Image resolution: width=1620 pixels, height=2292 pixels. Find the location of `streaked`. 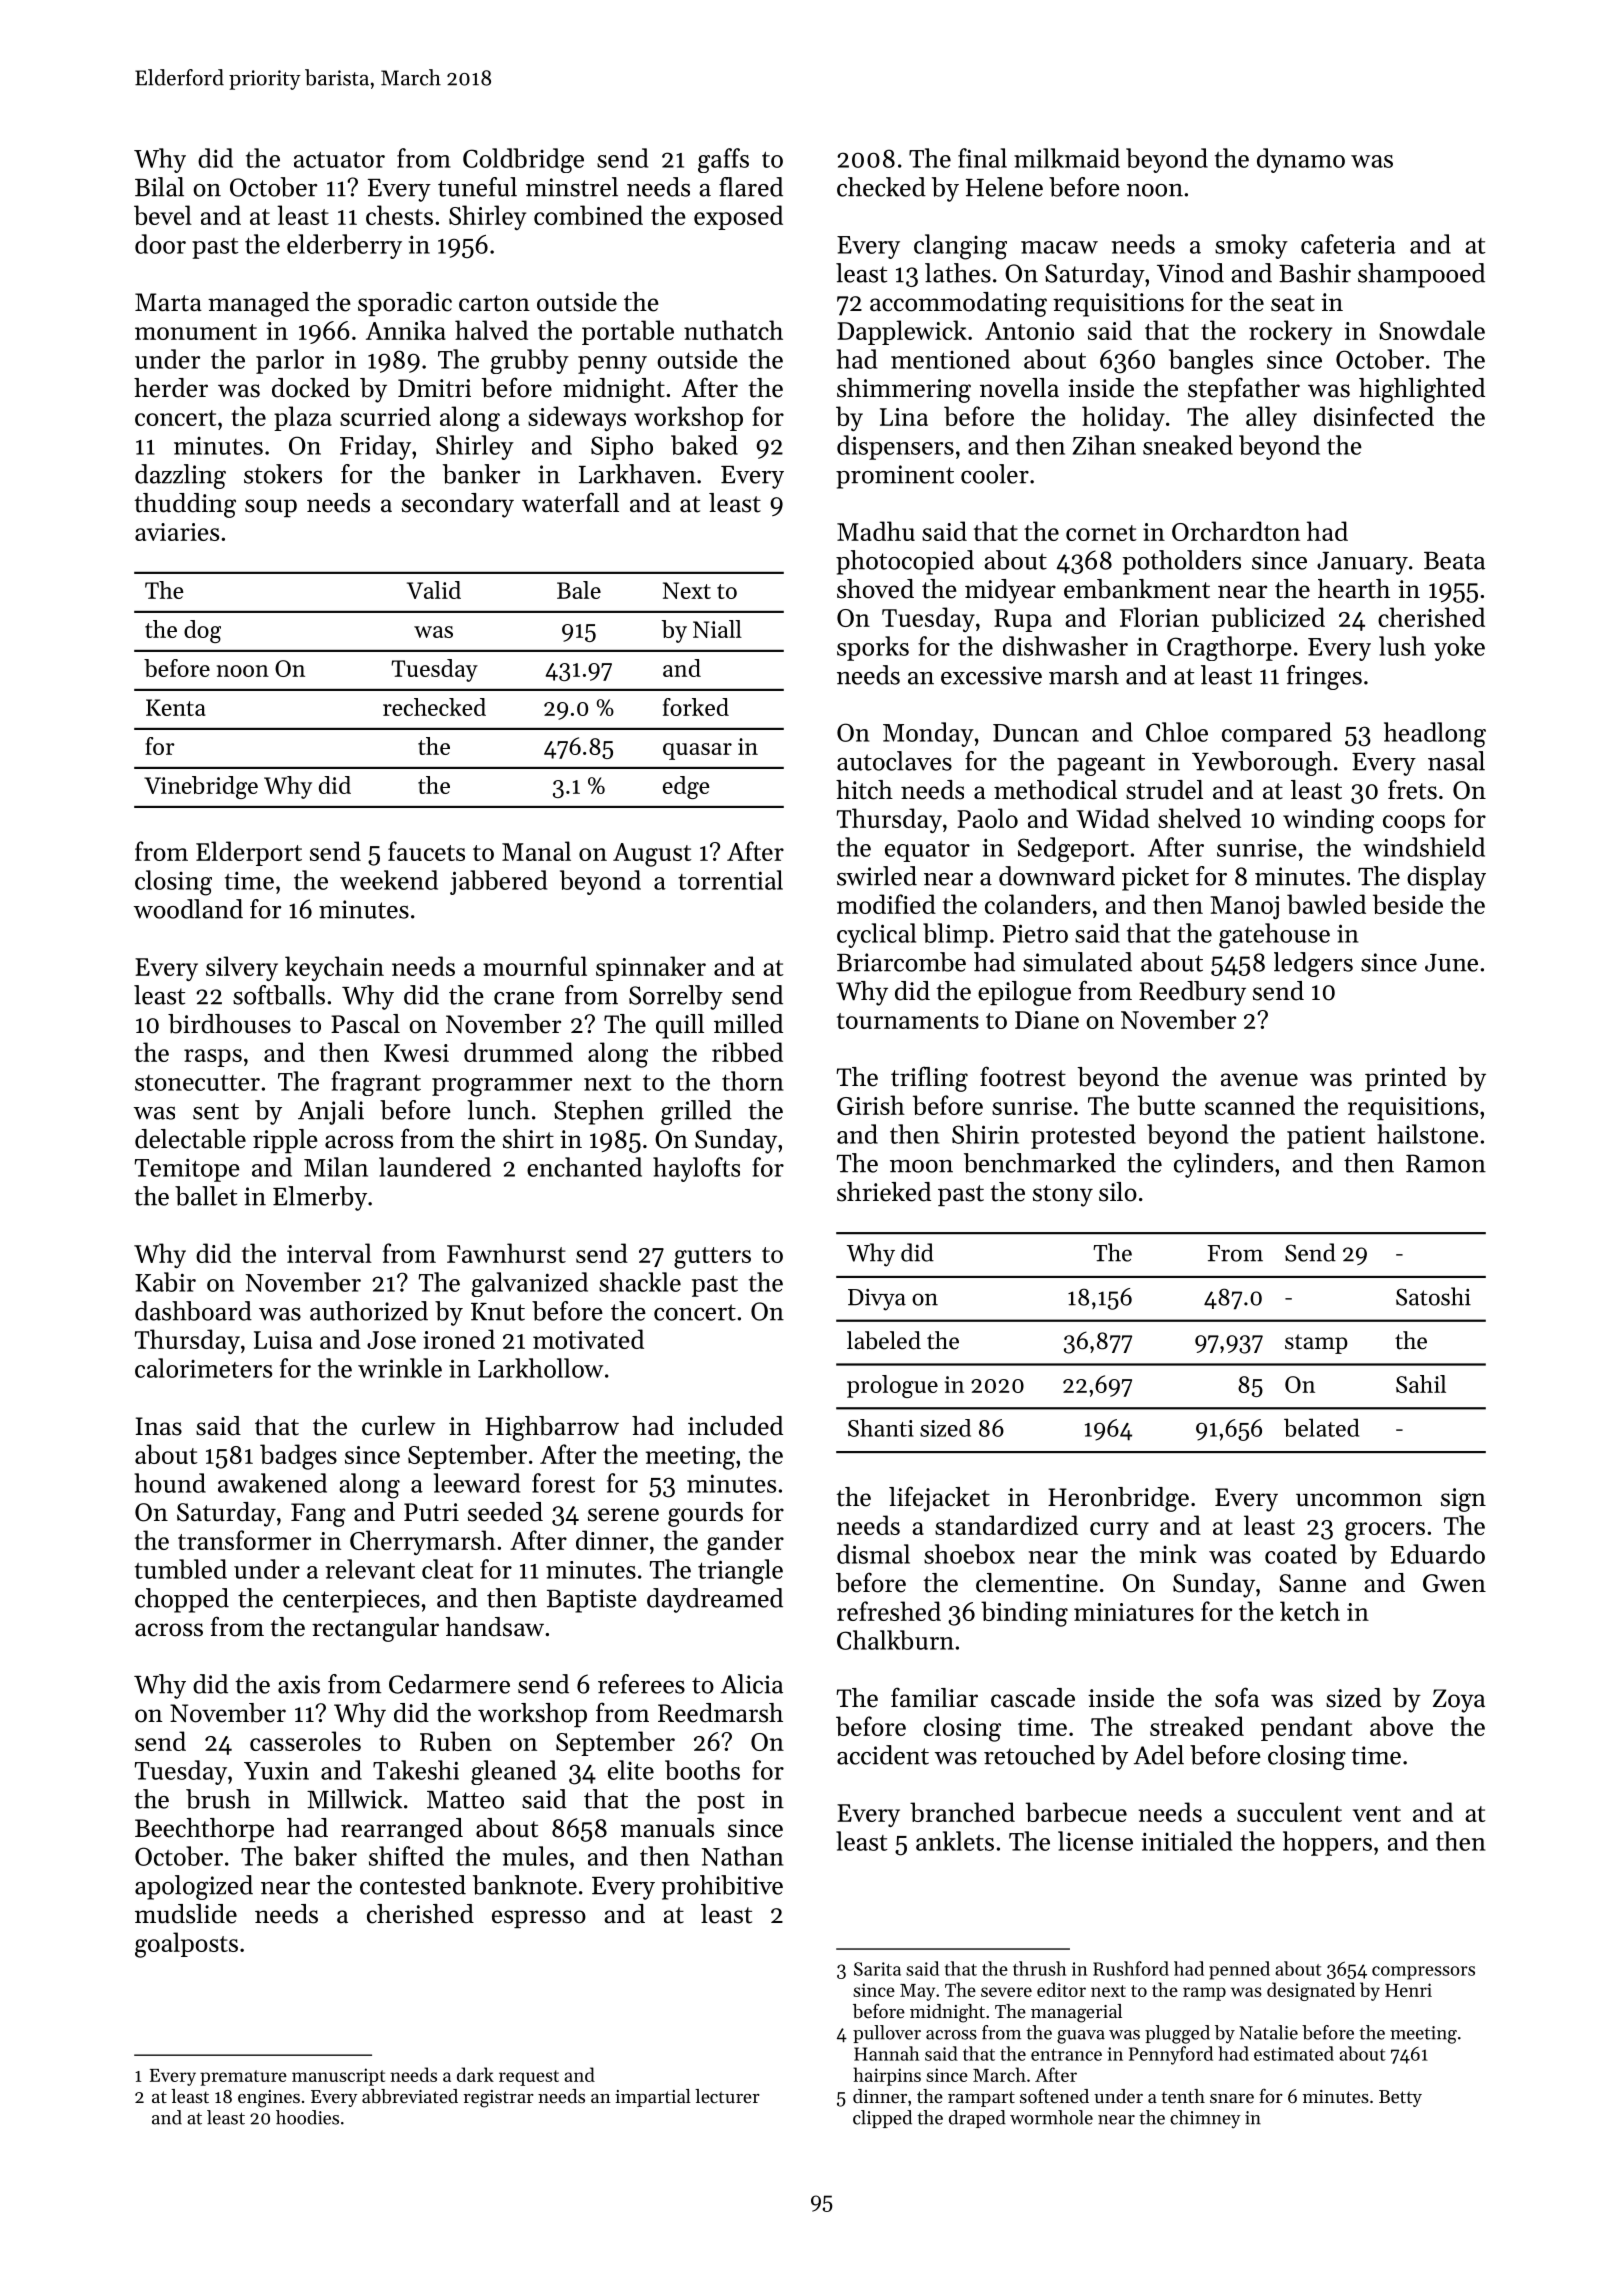

streaked is located at coordinates (1197, 1726).
